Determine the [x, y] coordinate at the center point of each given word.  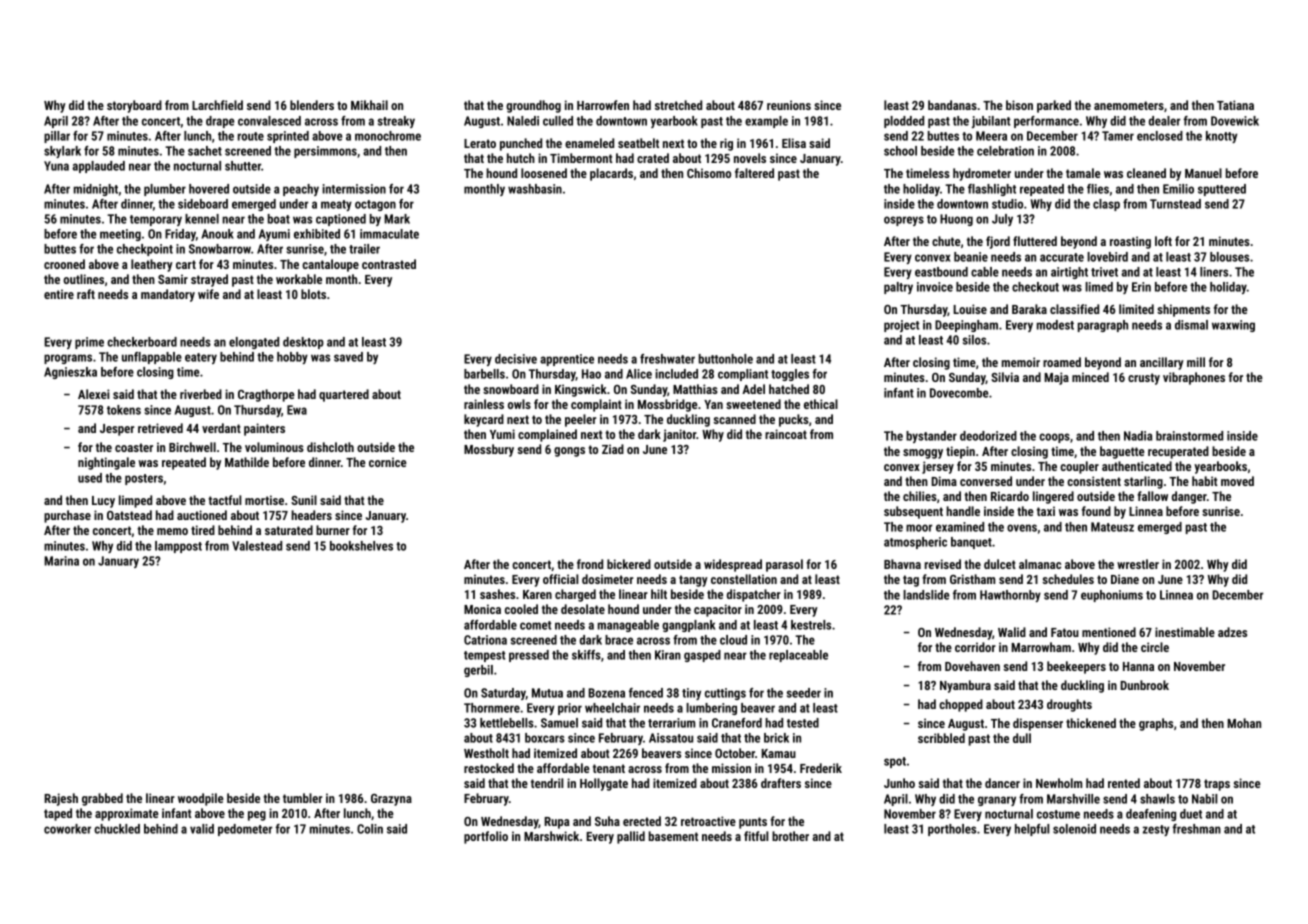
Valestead [257, 546]
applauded [98, 167]
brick [776, 738]
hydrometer [982, 174]
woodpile [201, 799]
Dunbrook [1144, 685]
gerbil [478, 671]
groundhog [533, 106]
